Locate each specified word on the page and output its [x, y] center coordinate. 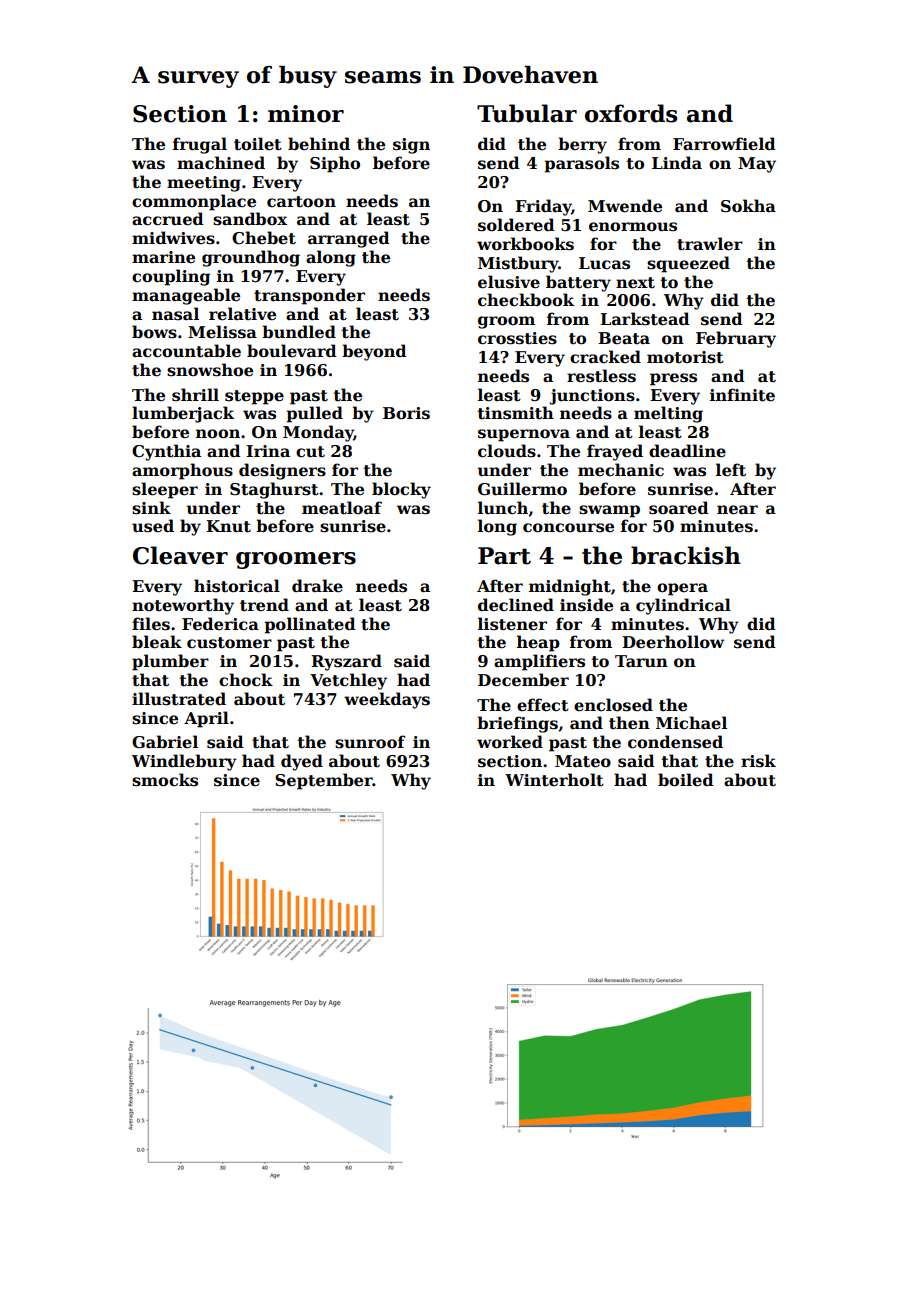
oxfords [631, 113]
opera [682, 589]
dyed [302, 762]
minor [306, 114]
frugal [200, 145]
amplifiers [539, 662]
